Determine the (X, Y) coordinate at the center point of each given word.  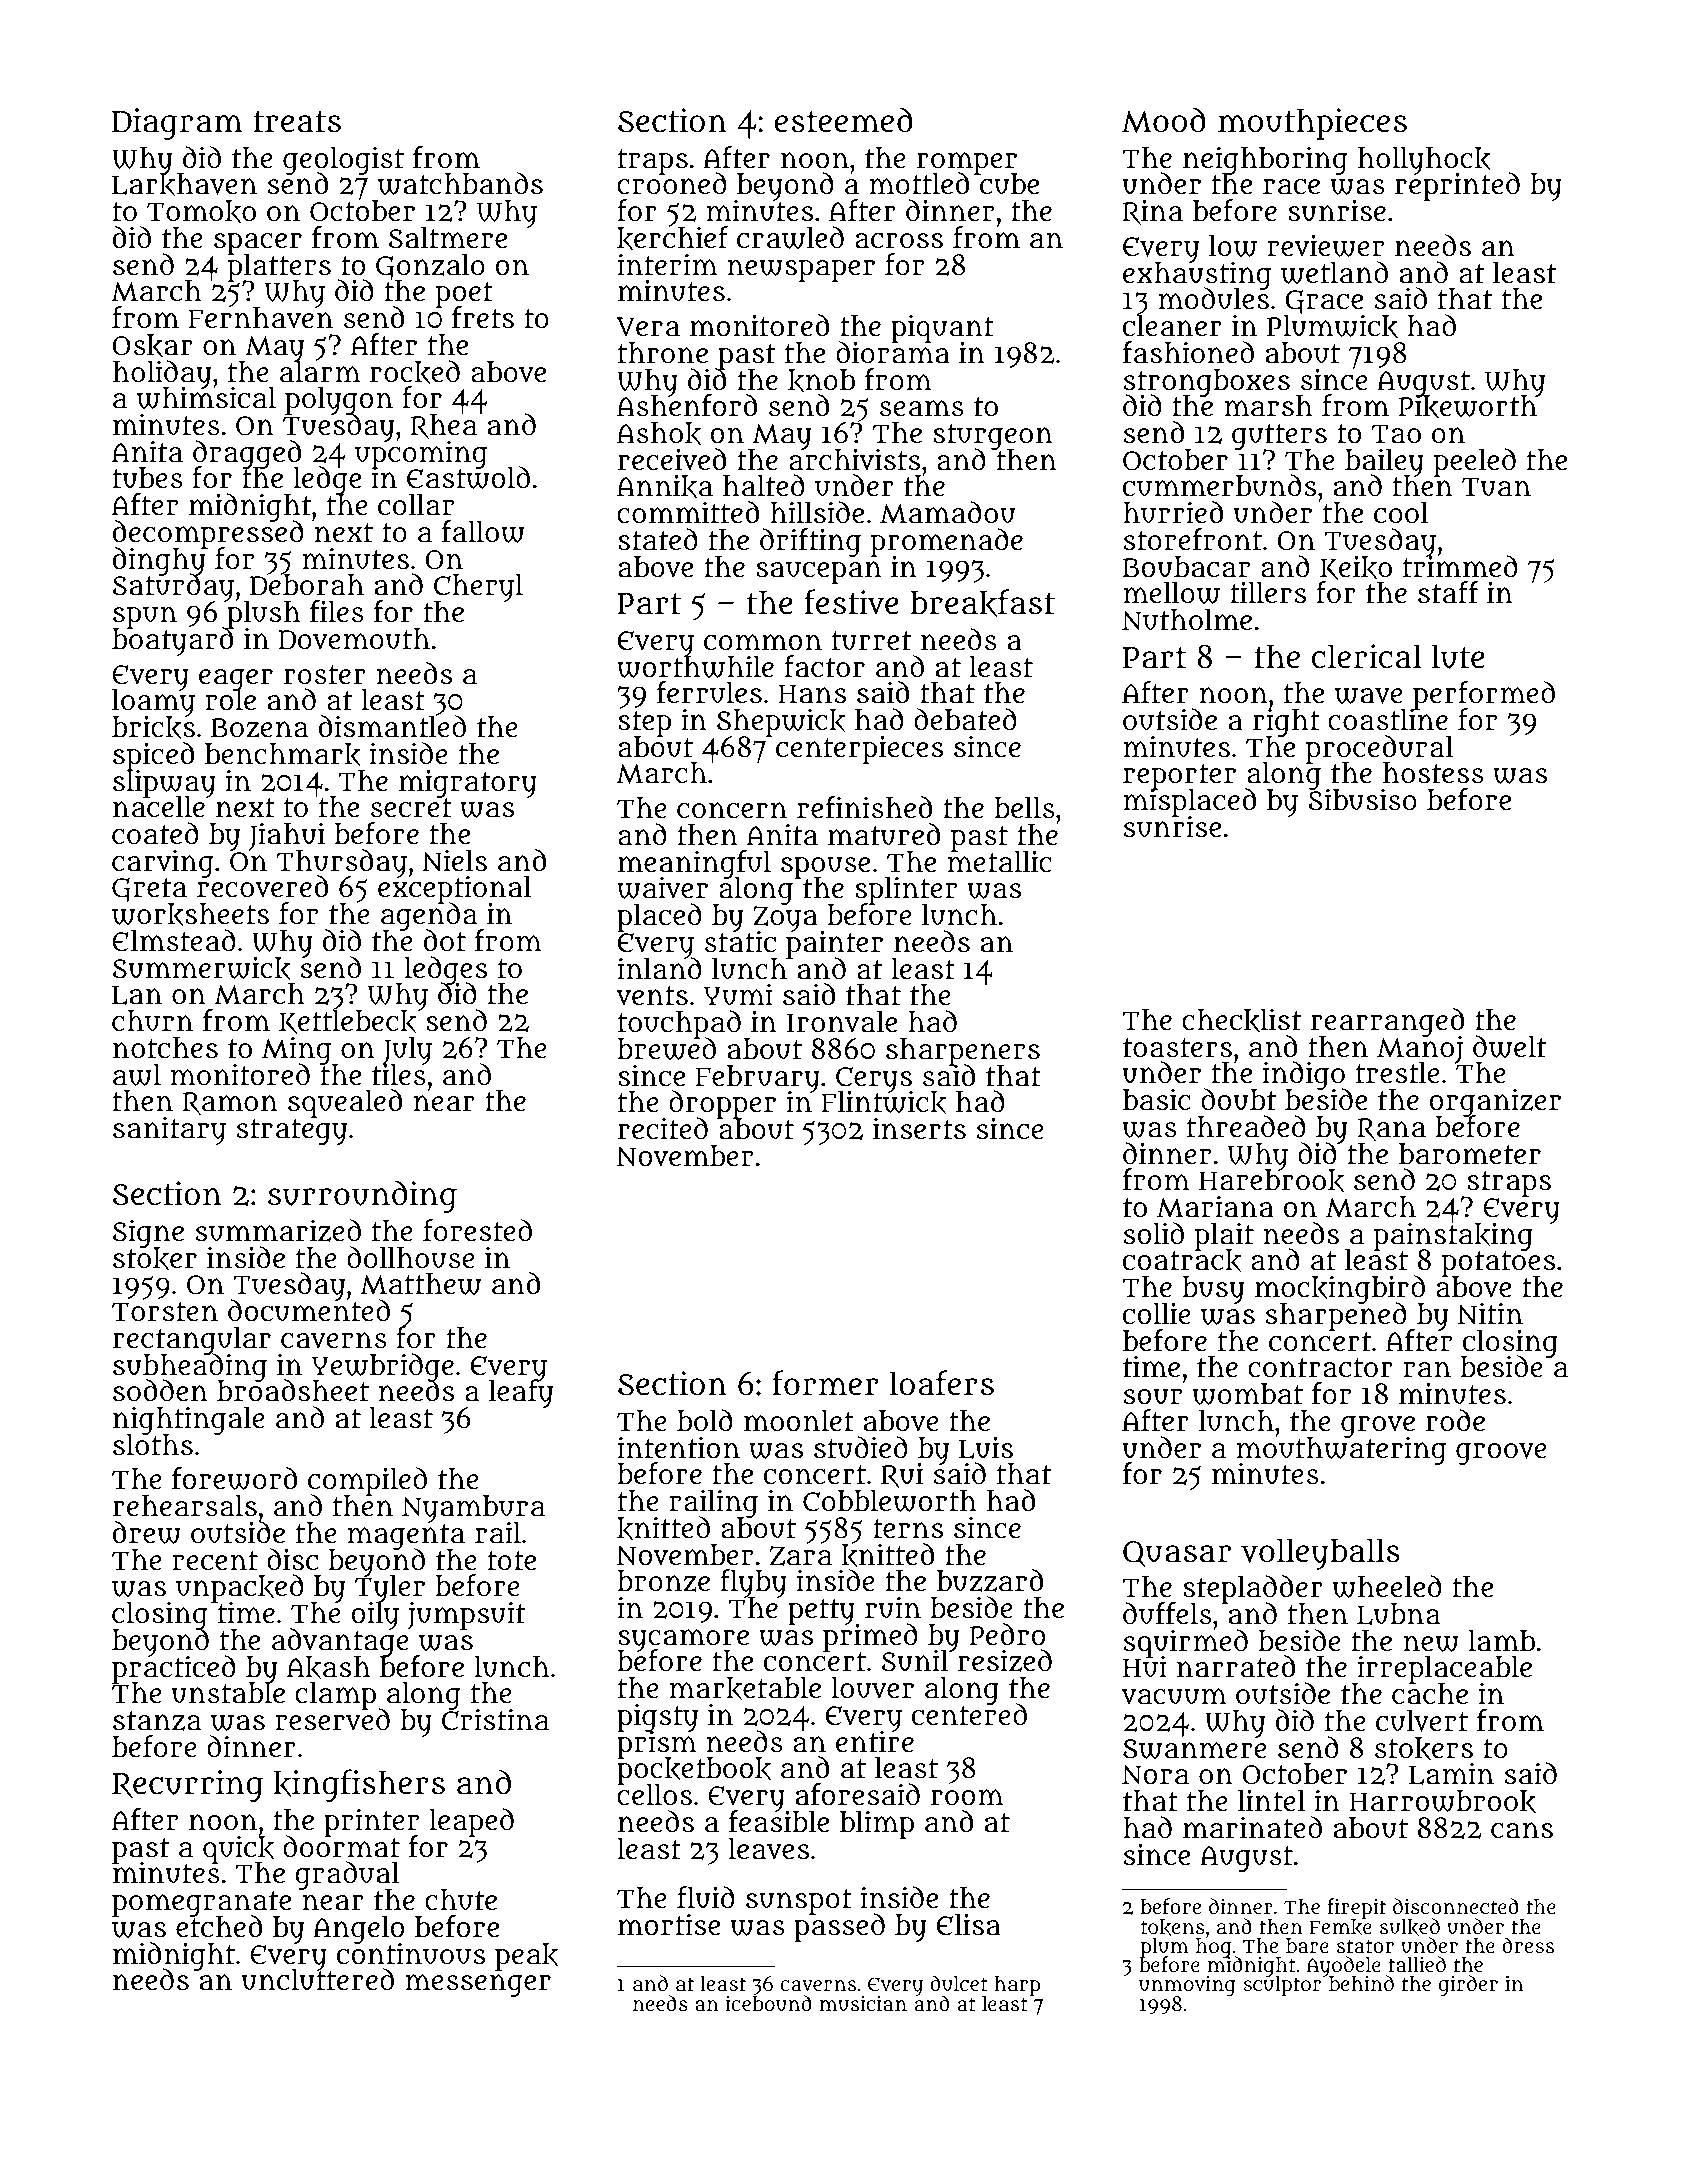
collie (1157, 1313)
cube (1009, 185)
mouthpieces (1312, 124)
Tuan (1496, 487)
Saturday (173, 588)
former (825, 1383)
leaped (472, 1822)
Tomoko (201, 212)
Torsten (165, 1312)
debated (965, 719)
